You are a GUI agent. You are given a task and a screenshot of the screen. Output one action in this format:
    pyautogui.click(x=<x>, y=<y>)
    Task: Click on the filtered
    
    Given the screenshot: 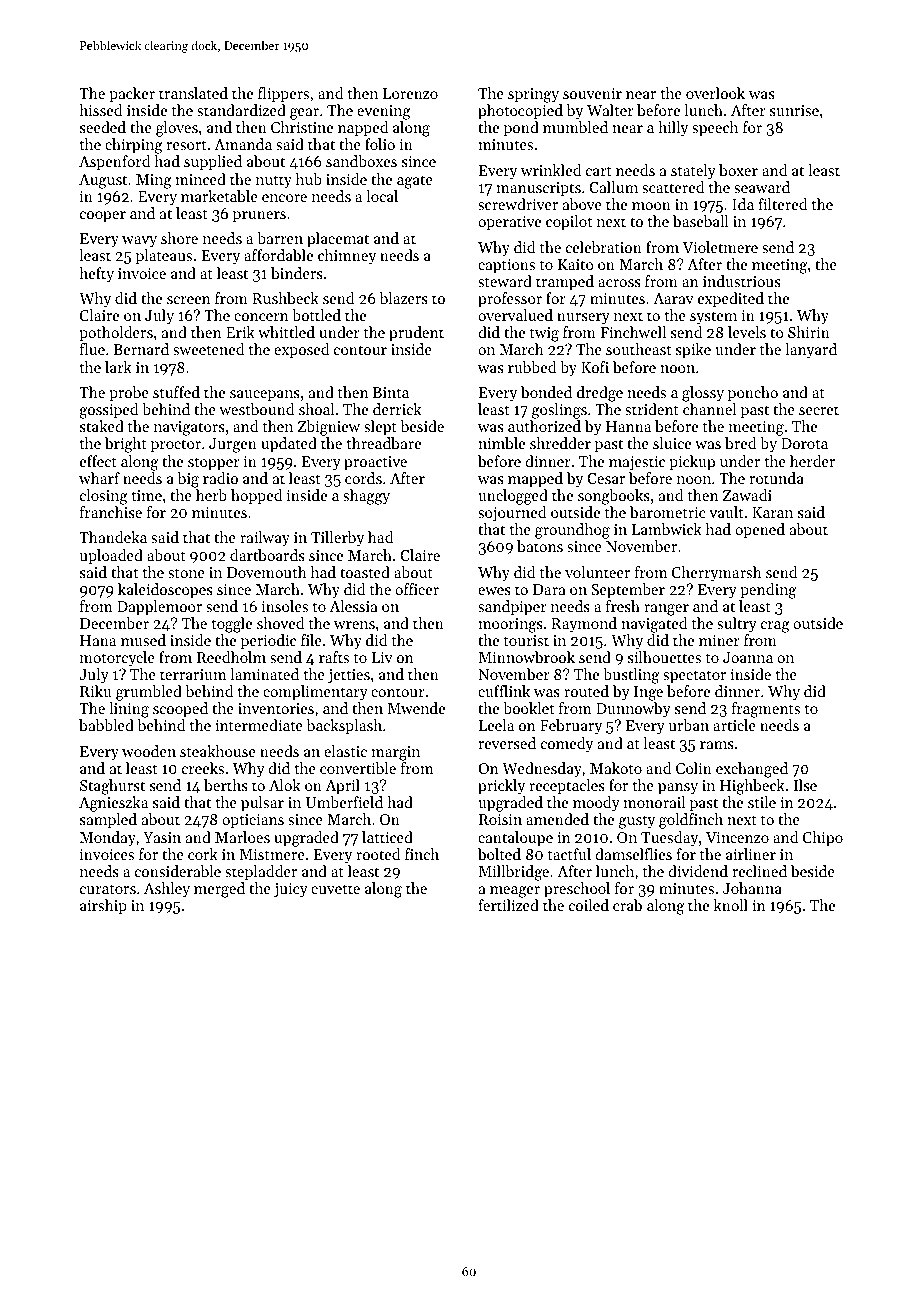 What is the action you would take?
    pyautogui.click(x=782, y=204)
